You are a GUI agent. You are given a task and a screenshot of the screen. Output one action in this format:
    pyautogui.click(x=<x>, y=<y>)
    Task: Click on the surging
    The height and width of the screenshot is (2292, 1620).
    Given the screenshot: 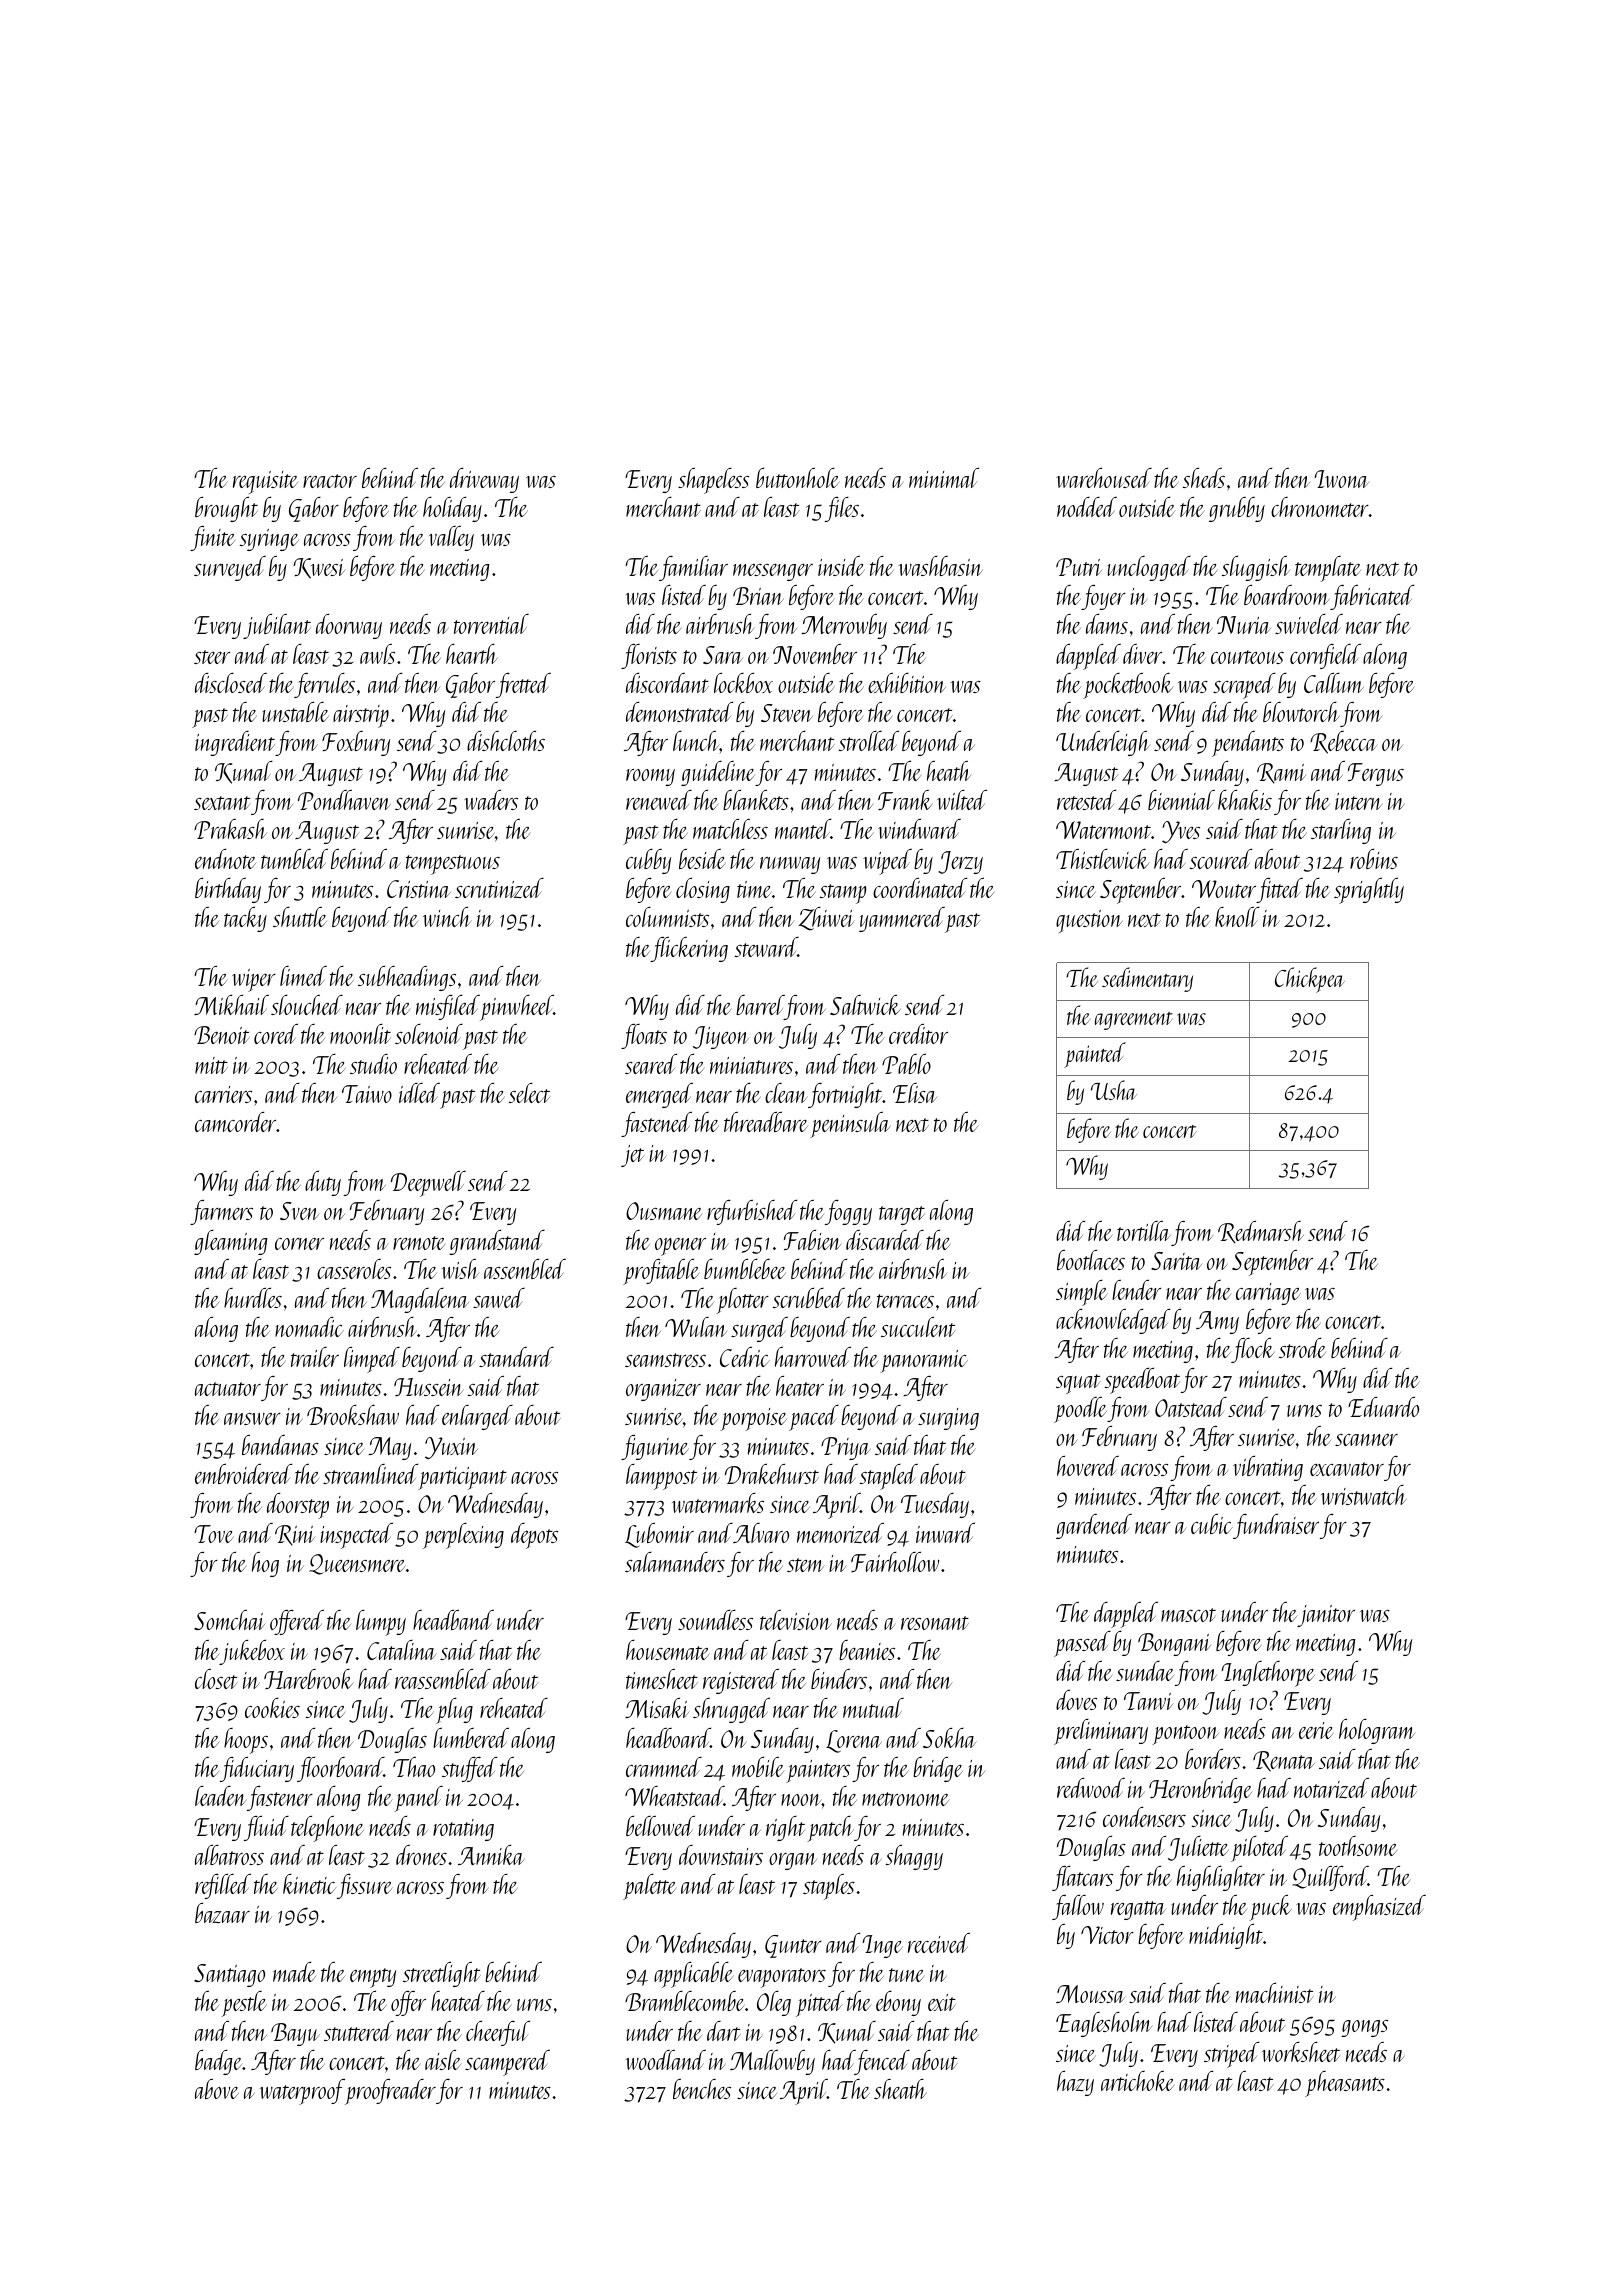 What is the action you would take?
    pyautogui.click(x=948, y=1419)
